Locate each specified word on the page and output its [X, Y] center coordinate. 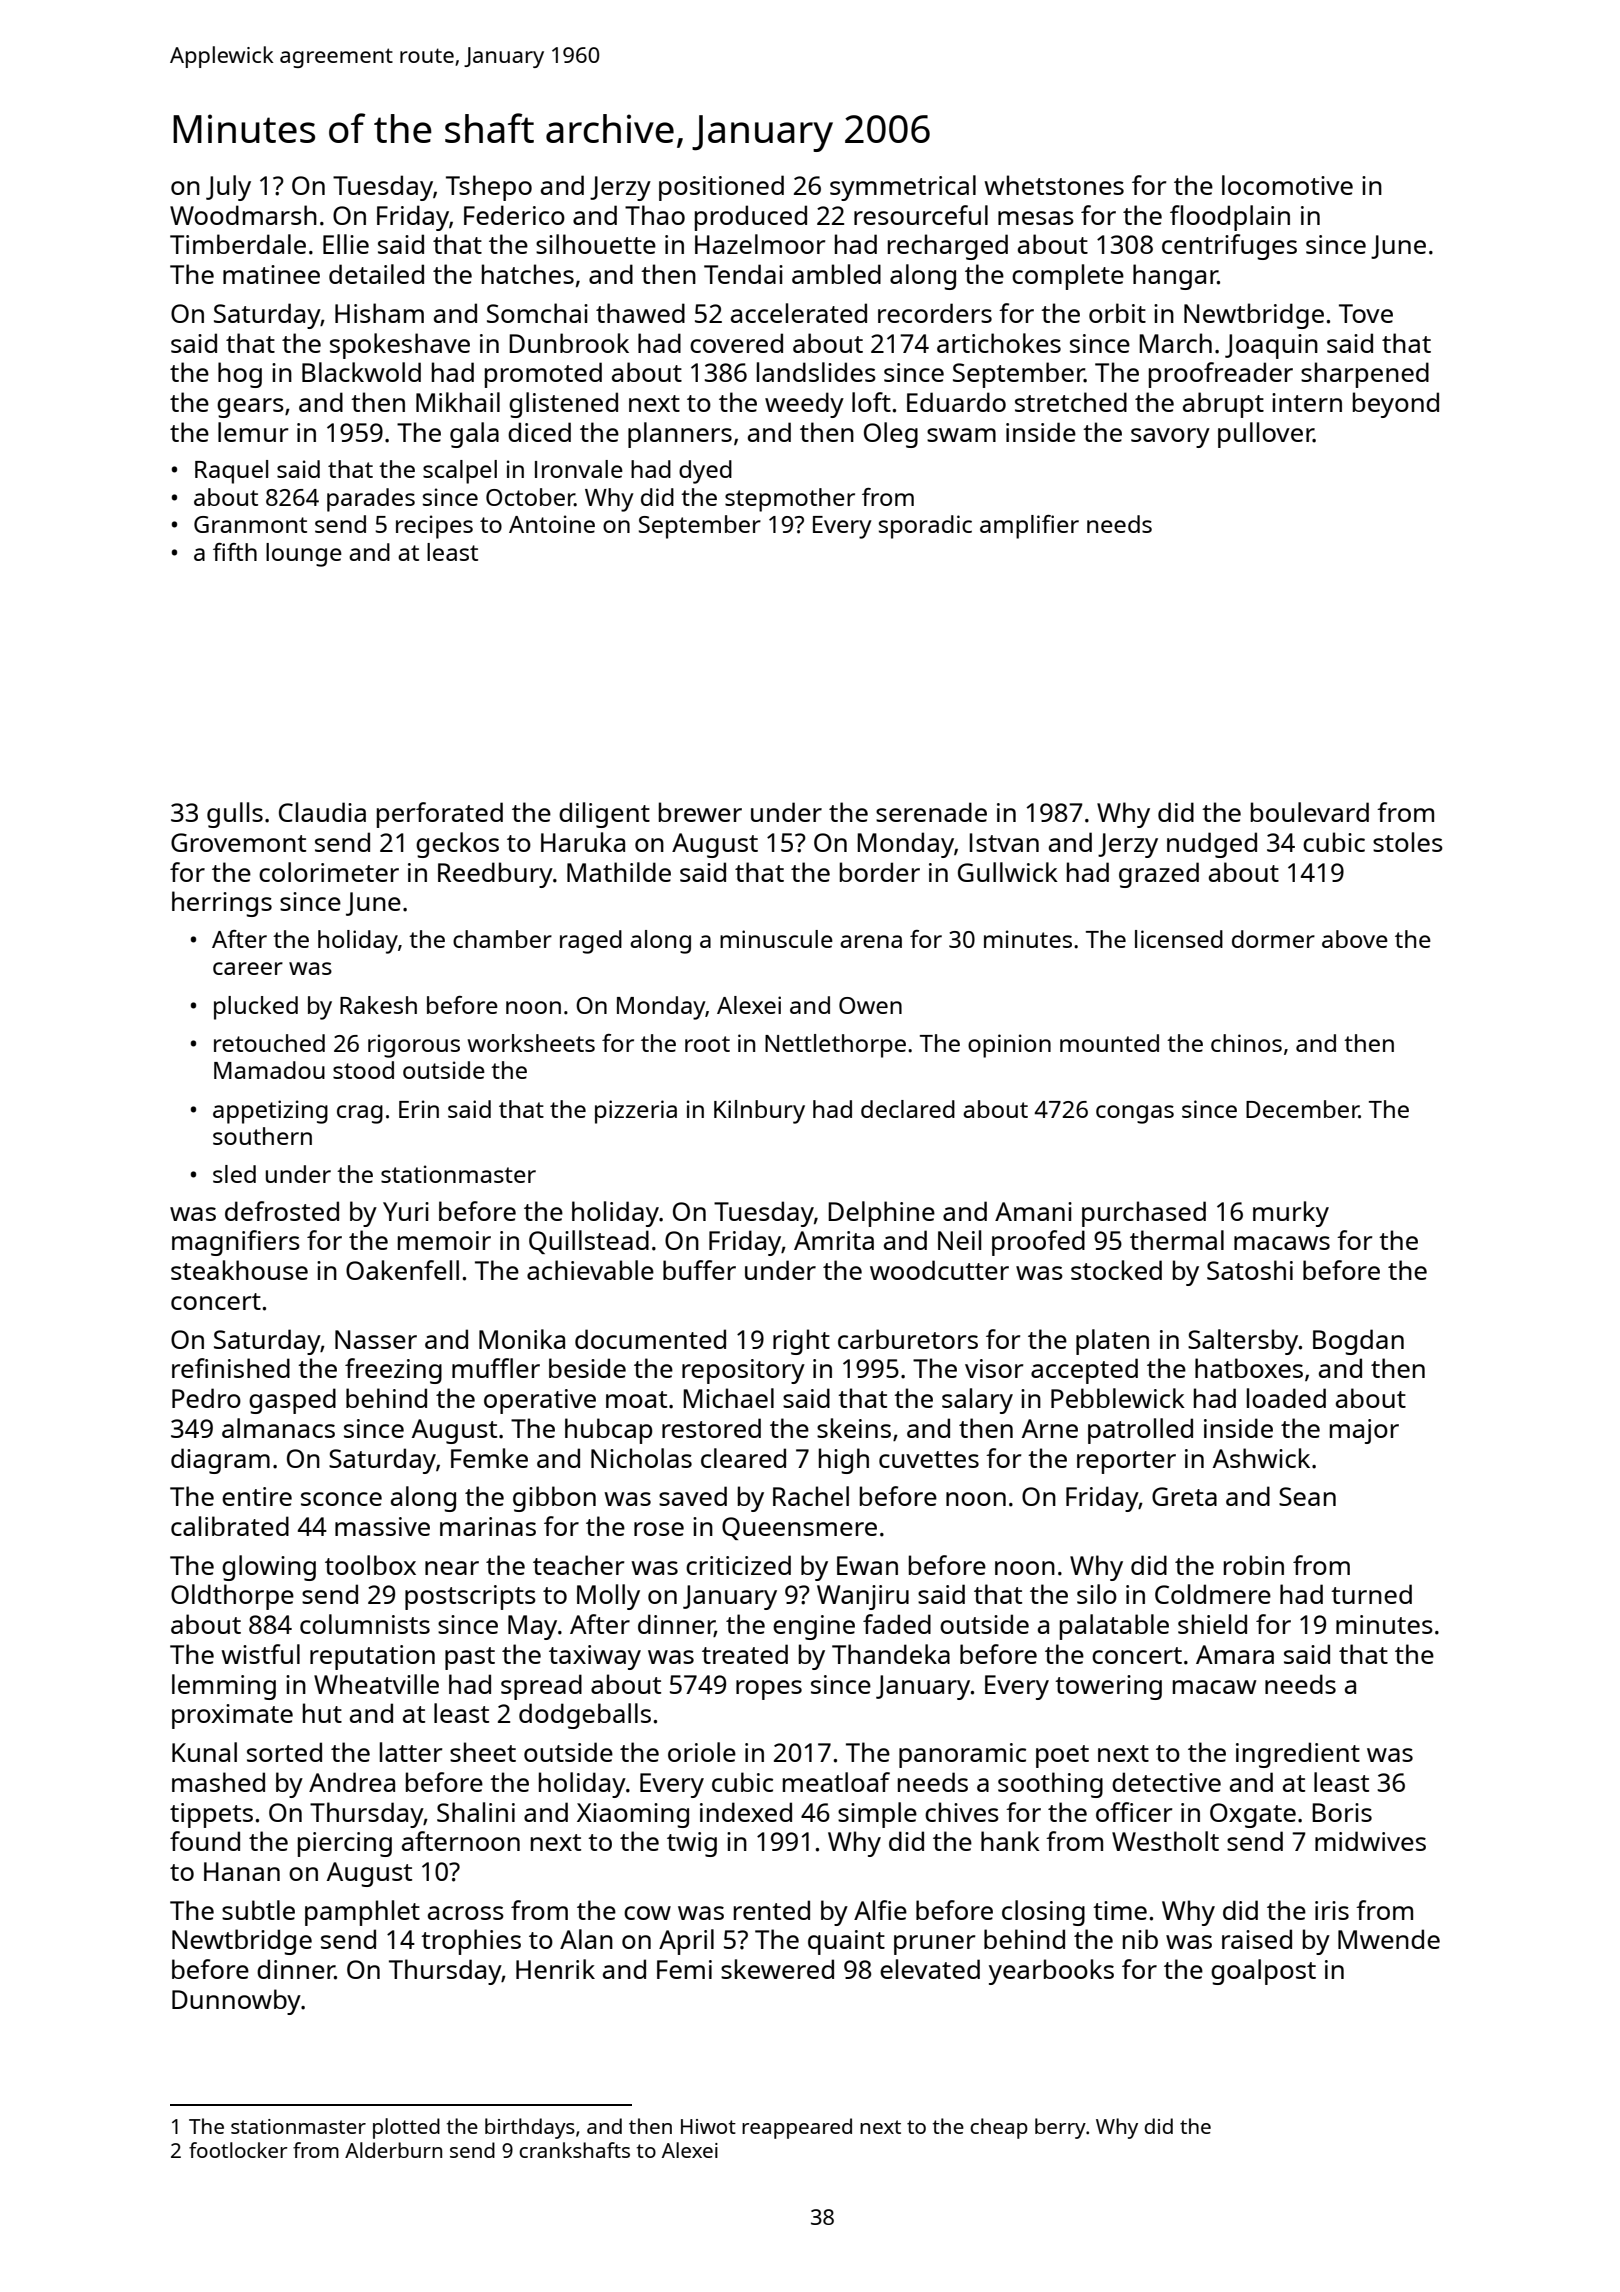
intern [1307, 402]
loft [871, 402]
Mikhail [458, 402]
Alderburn [393, 2150]
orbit [1117, 313]
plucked [256, 1008]
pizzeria [636, 1112]
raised [1257, 1939]
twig [692, 1844]
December [1302, 1109]
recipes [434, 527]
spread [541, 1687]
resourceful [921, 215]
